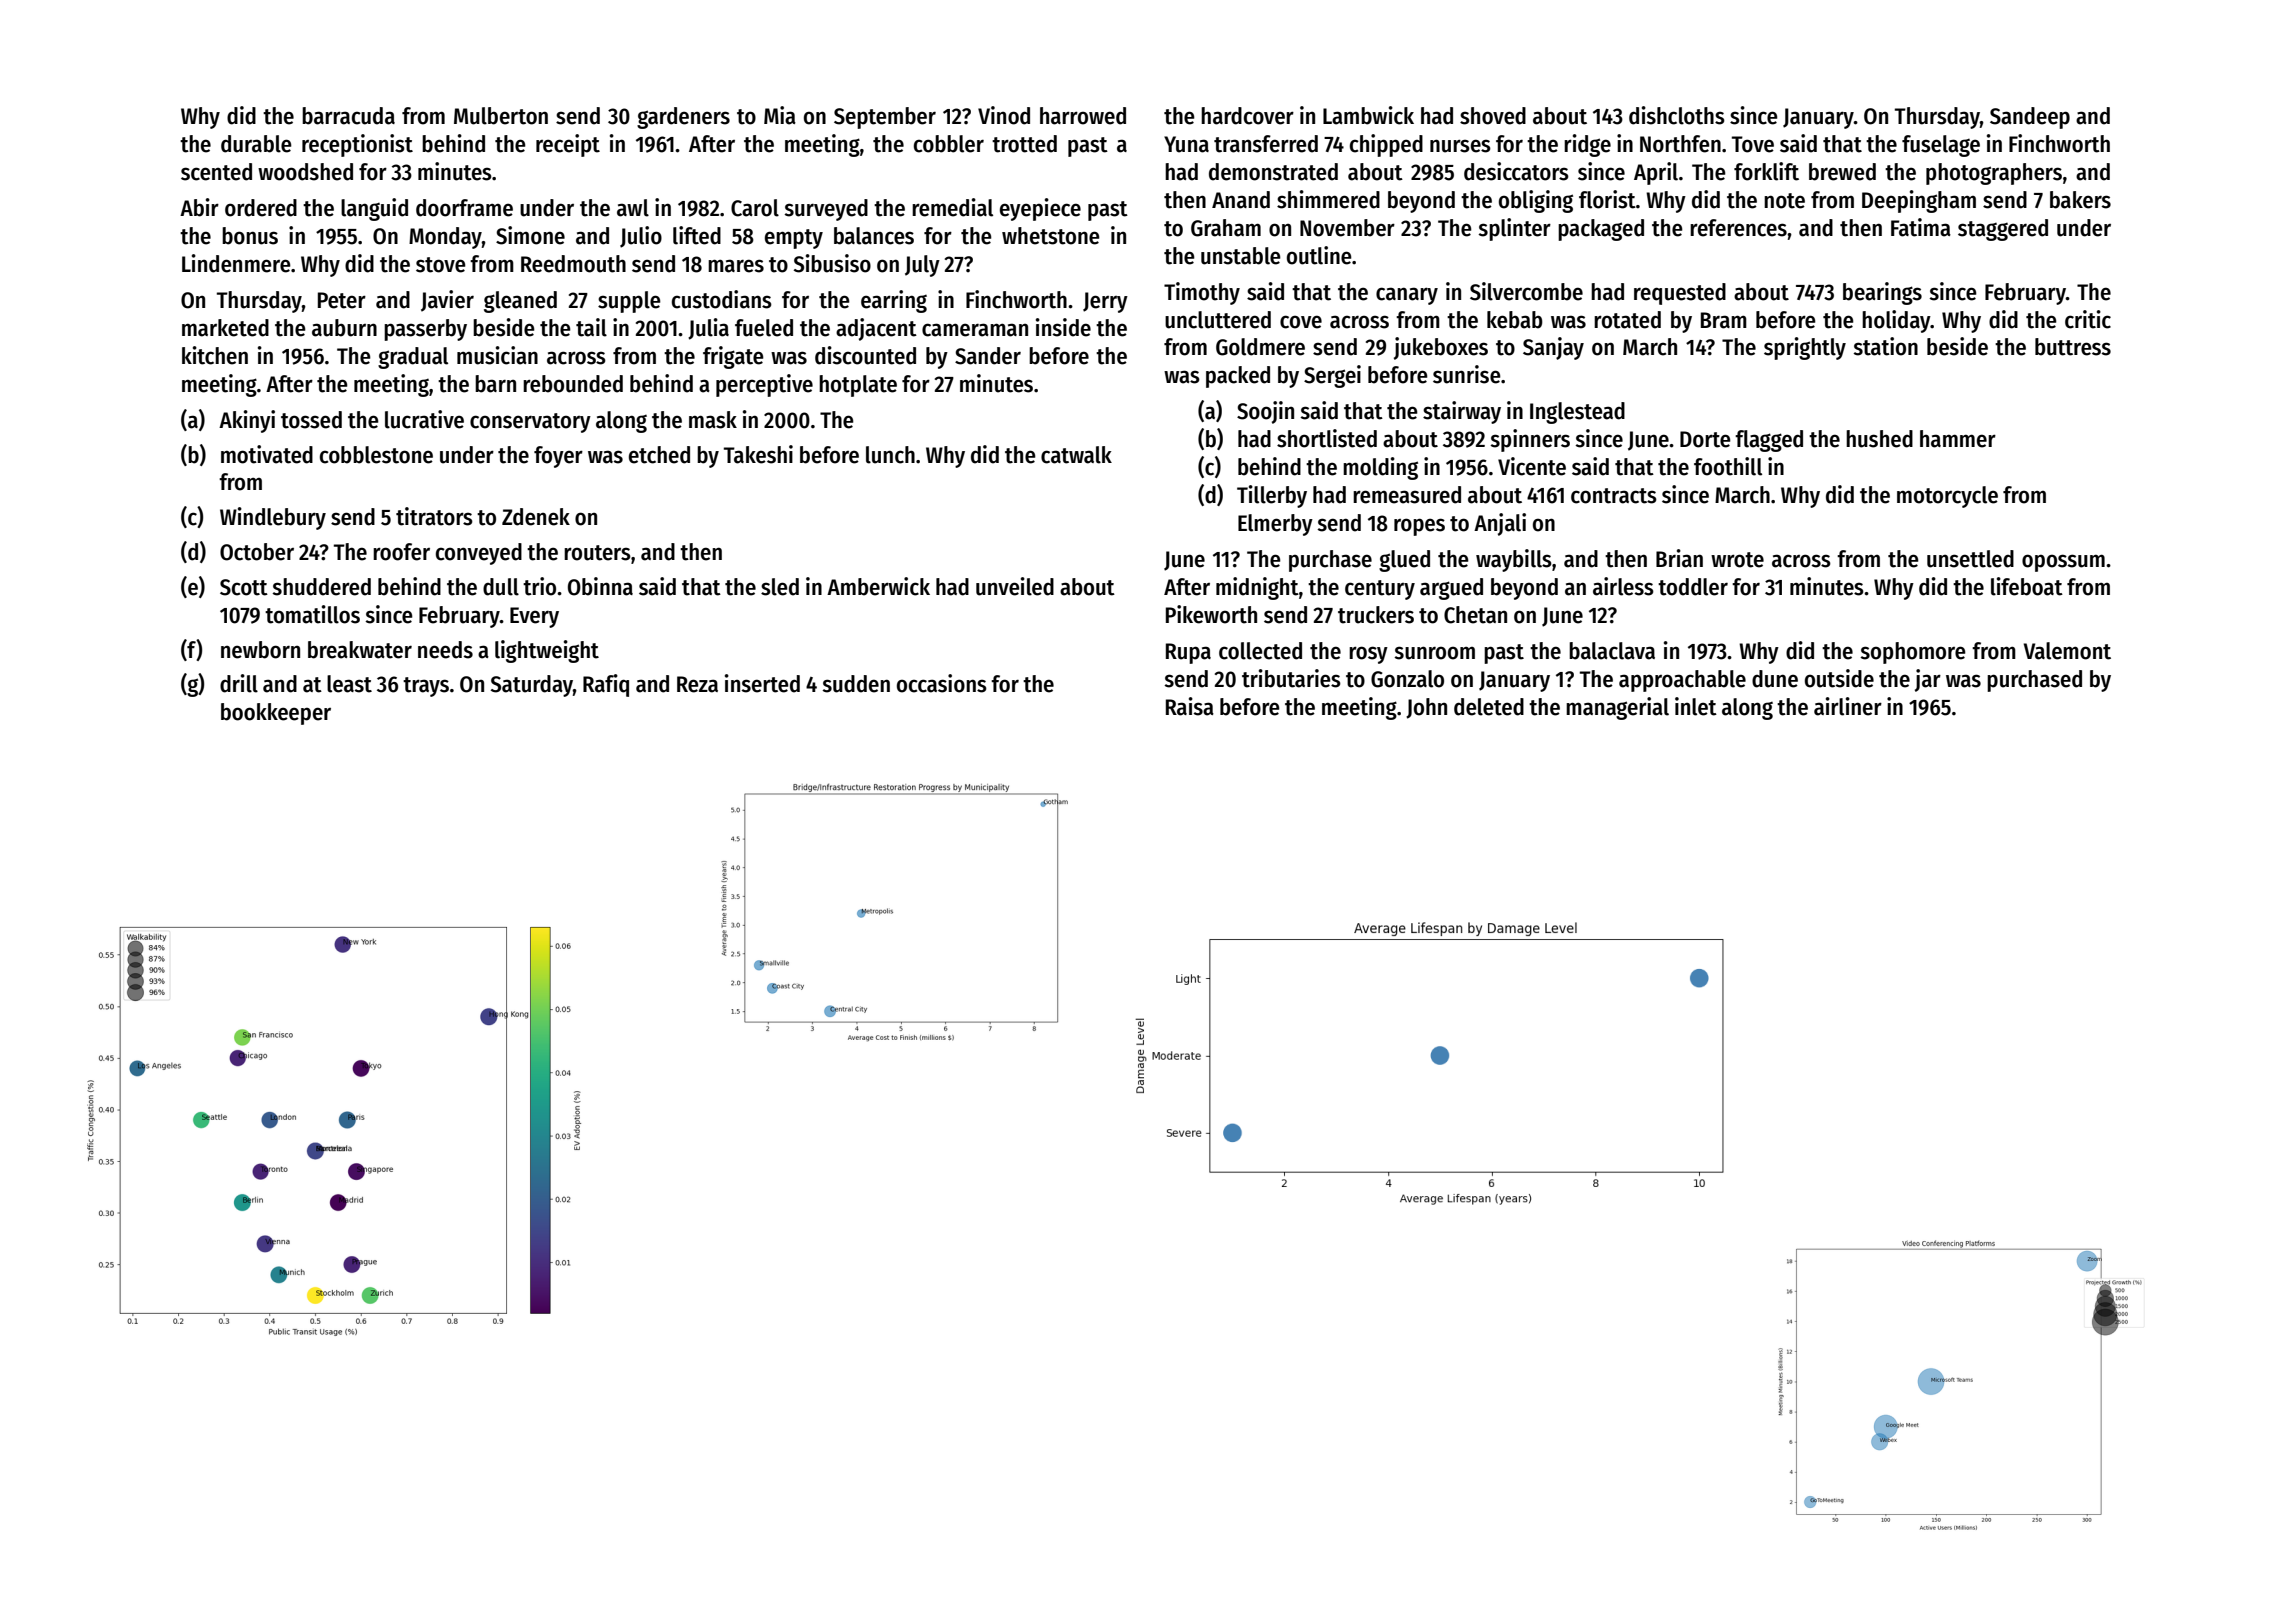  Describe the element at coordinates (1426, 708) in the document. I see `John` at that location.
